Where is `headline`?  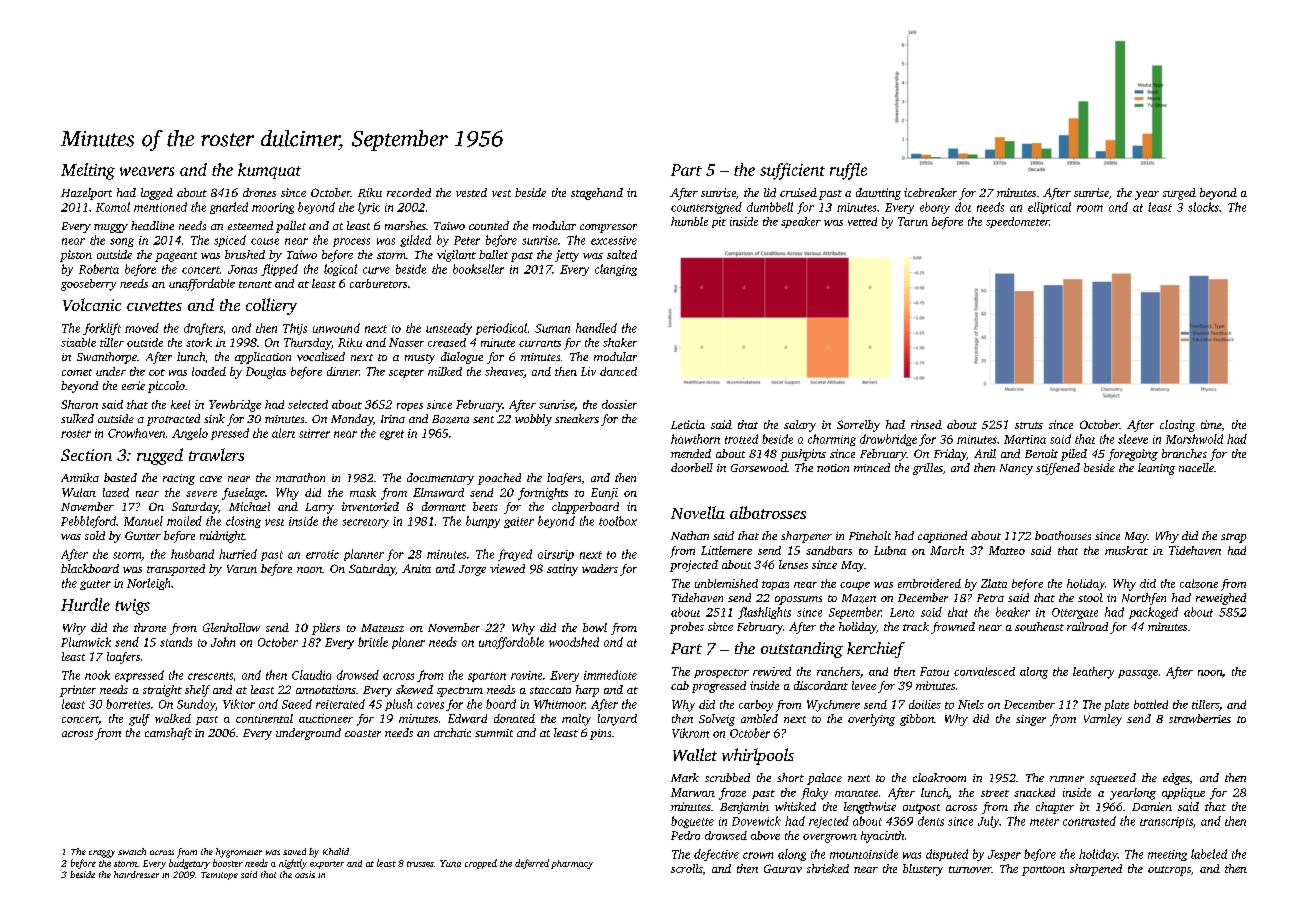
headline is located at coordinates (152, 225).
